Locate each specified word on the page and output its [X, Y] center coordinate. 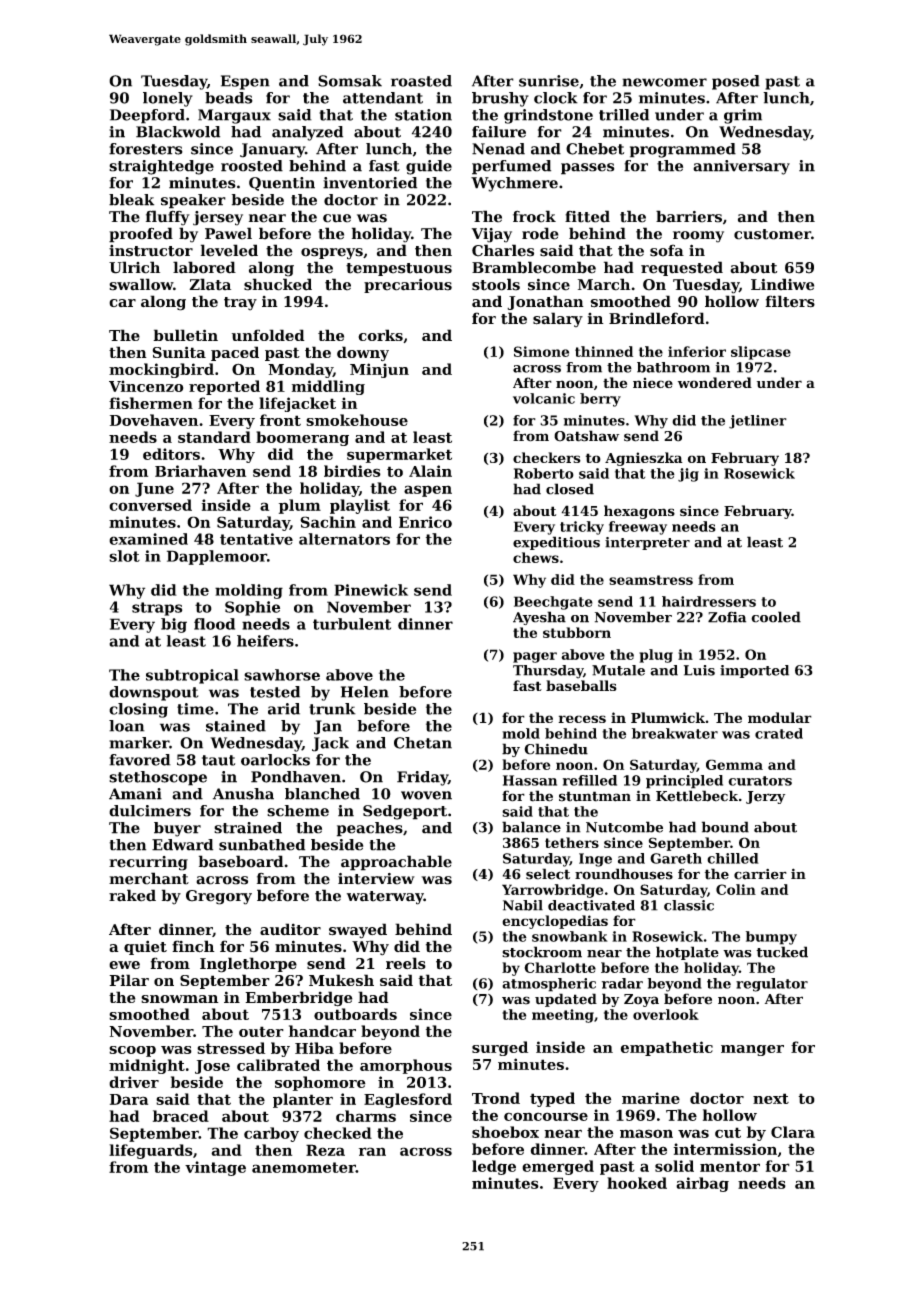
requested [682, 268]
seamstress [651, 580]
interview [376, 879]
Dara [129, 1099]
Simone [541, 351]
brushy [500, 99]
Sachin [328, 522]
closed [570, 489]
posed [736, 82]
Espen [245, 82]
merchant [149, 878]
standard [214, 437]
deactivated [591, 905]
